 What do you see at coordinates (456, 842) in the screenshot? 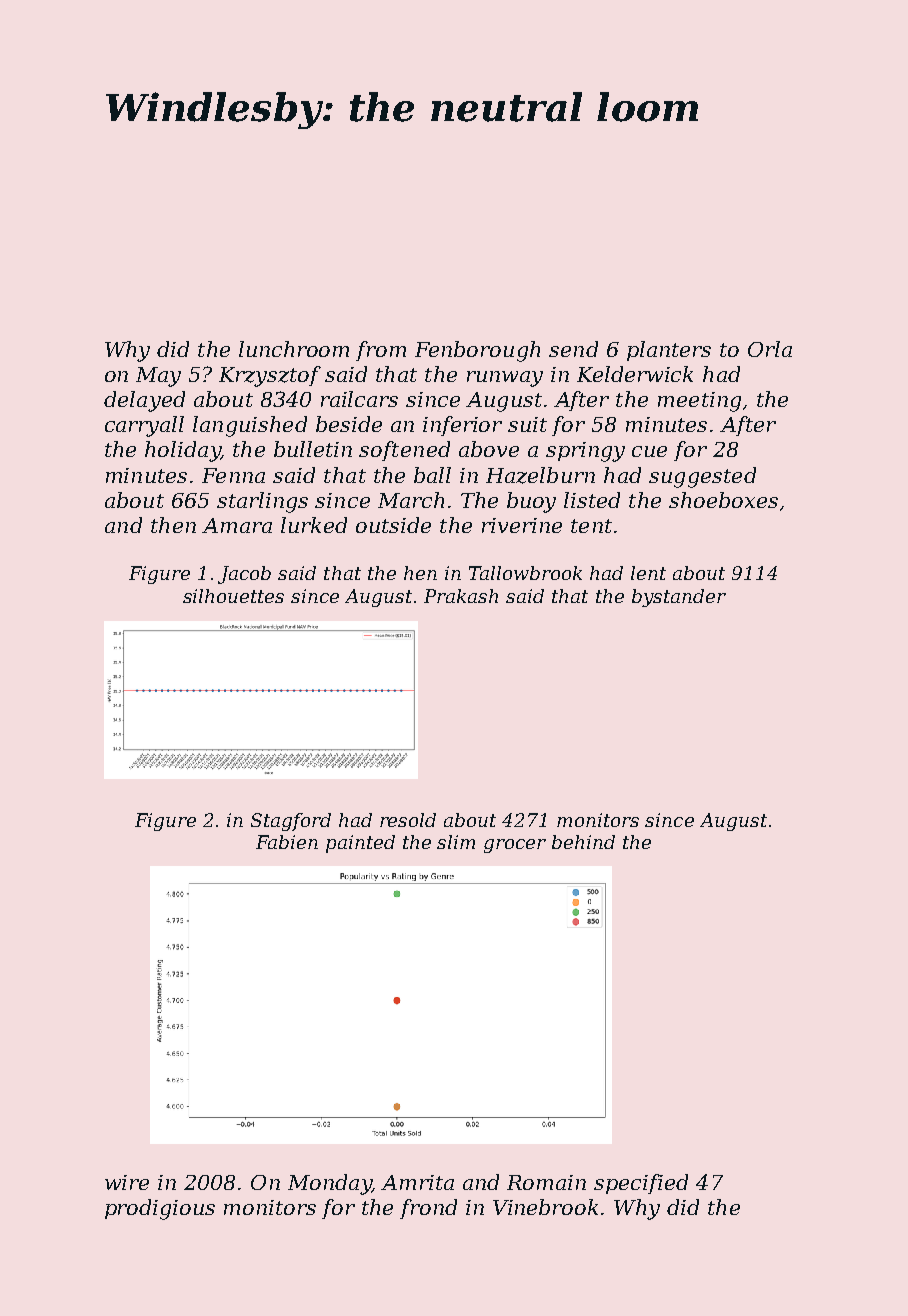
I see `slim` at bounding box center [456, 842].
